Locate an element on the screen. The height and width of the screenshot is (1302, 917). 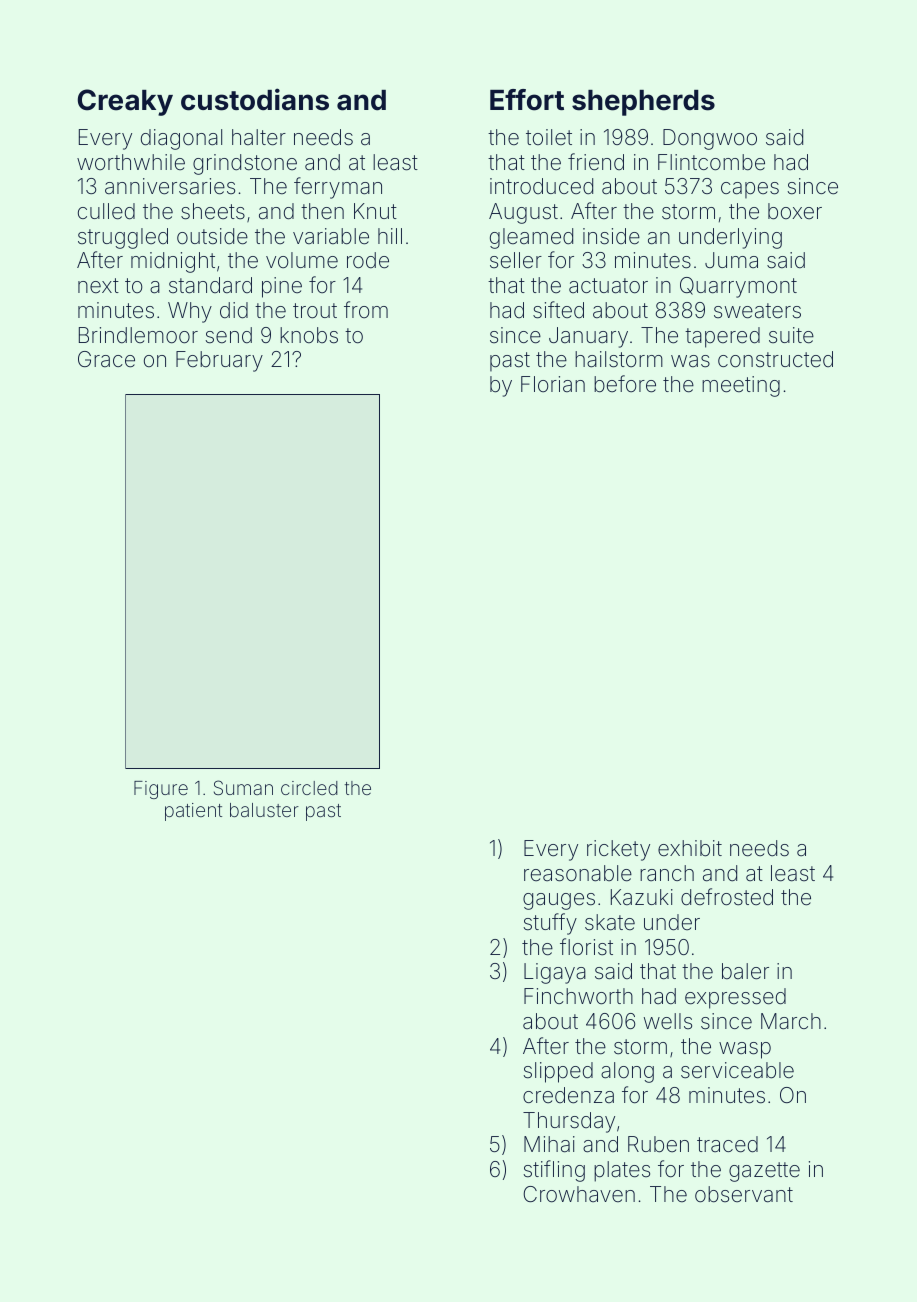
Figure is located at coordinates (161, 790).
